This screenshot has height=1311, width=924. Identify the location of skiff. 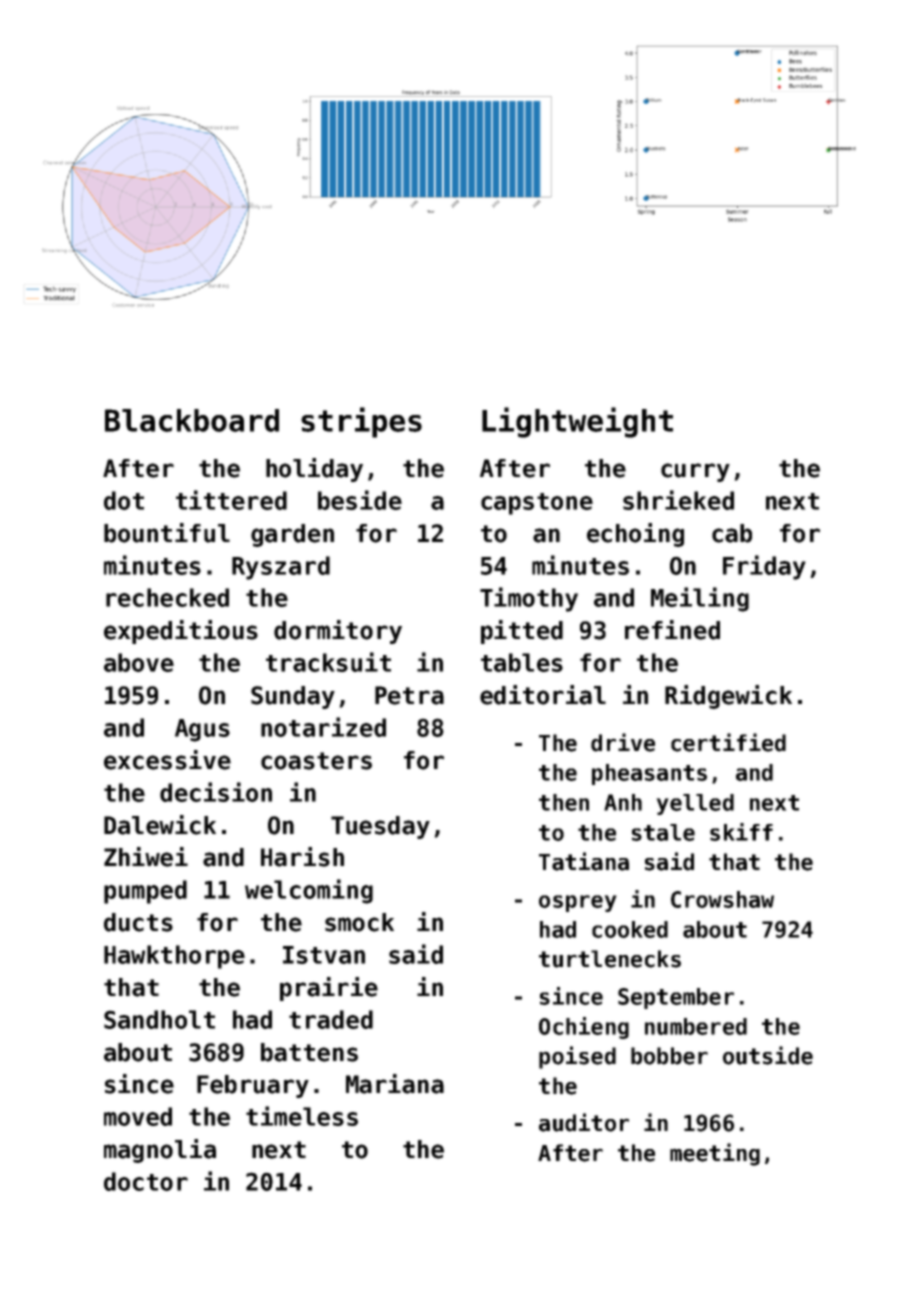
(741, 832).
